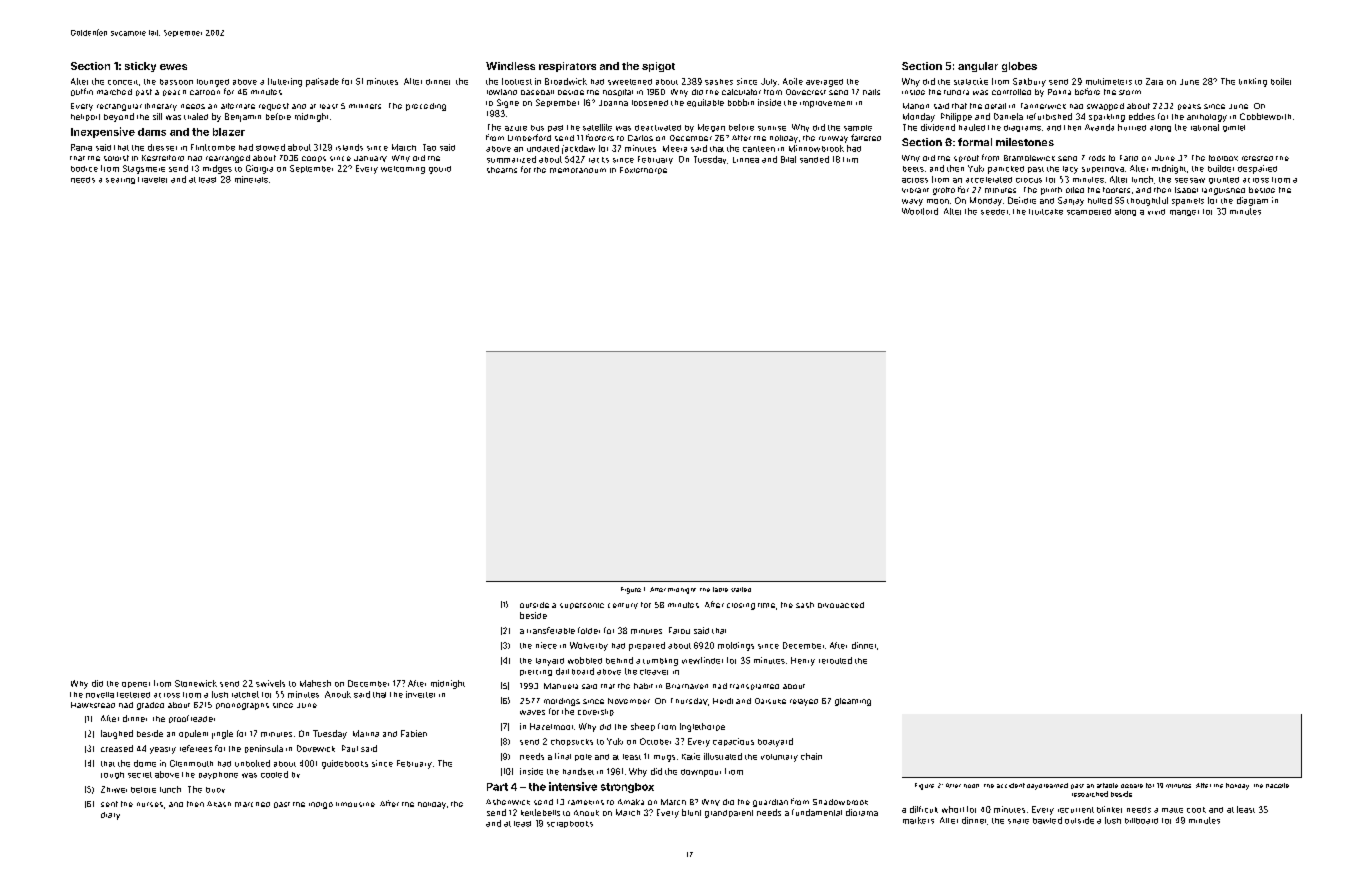 The image size is (1372, 887). What do you see at coordinates (110, 816) in the page?
I see `diary` at bounding box center [110, 816].
